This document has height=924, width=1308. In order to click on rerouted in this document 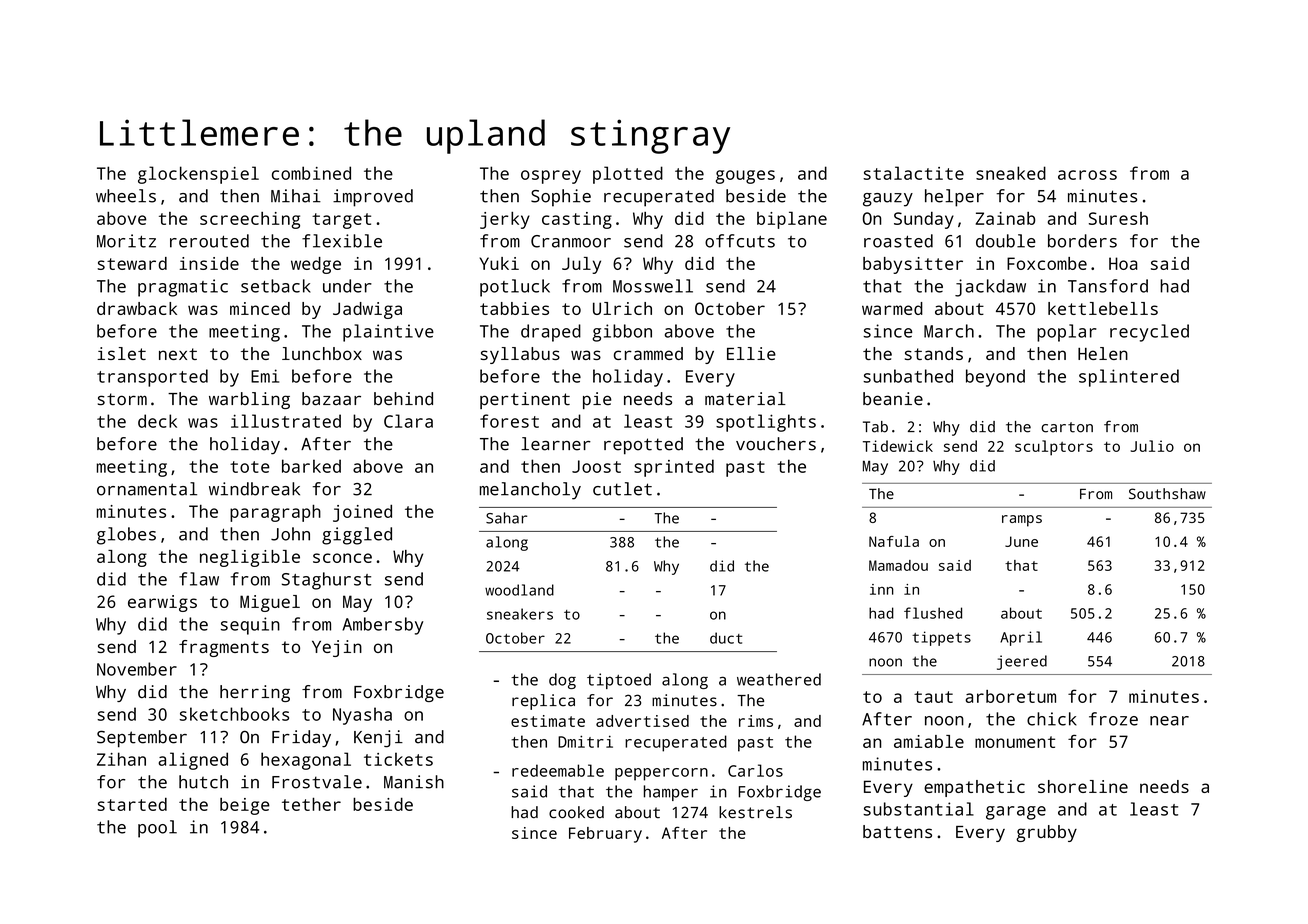, I will do `click(209, 241)`.
